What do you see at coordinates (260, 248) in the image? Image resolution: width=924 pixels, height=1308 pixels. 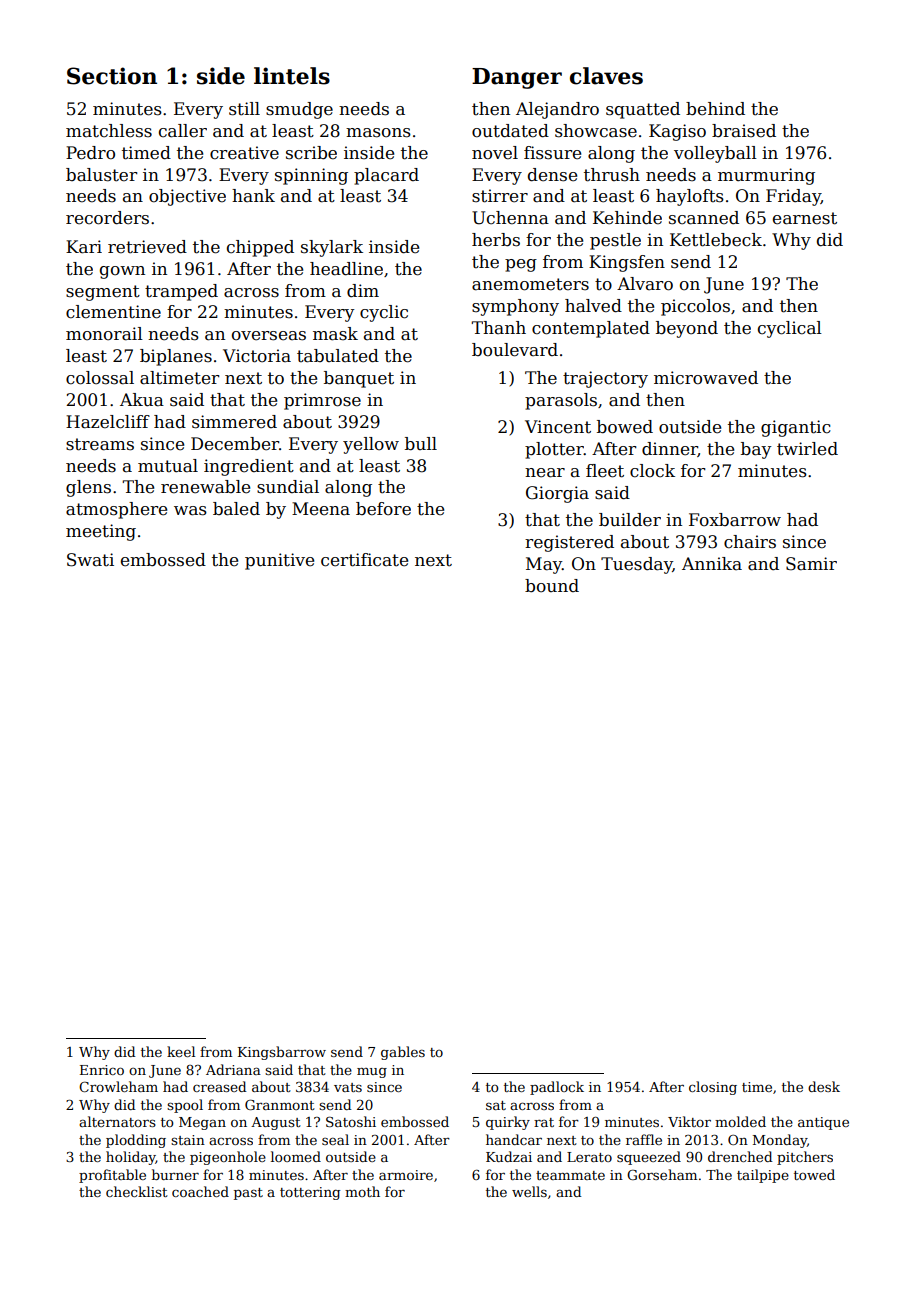 I see `chipped` at bounding box center [260, 248].
